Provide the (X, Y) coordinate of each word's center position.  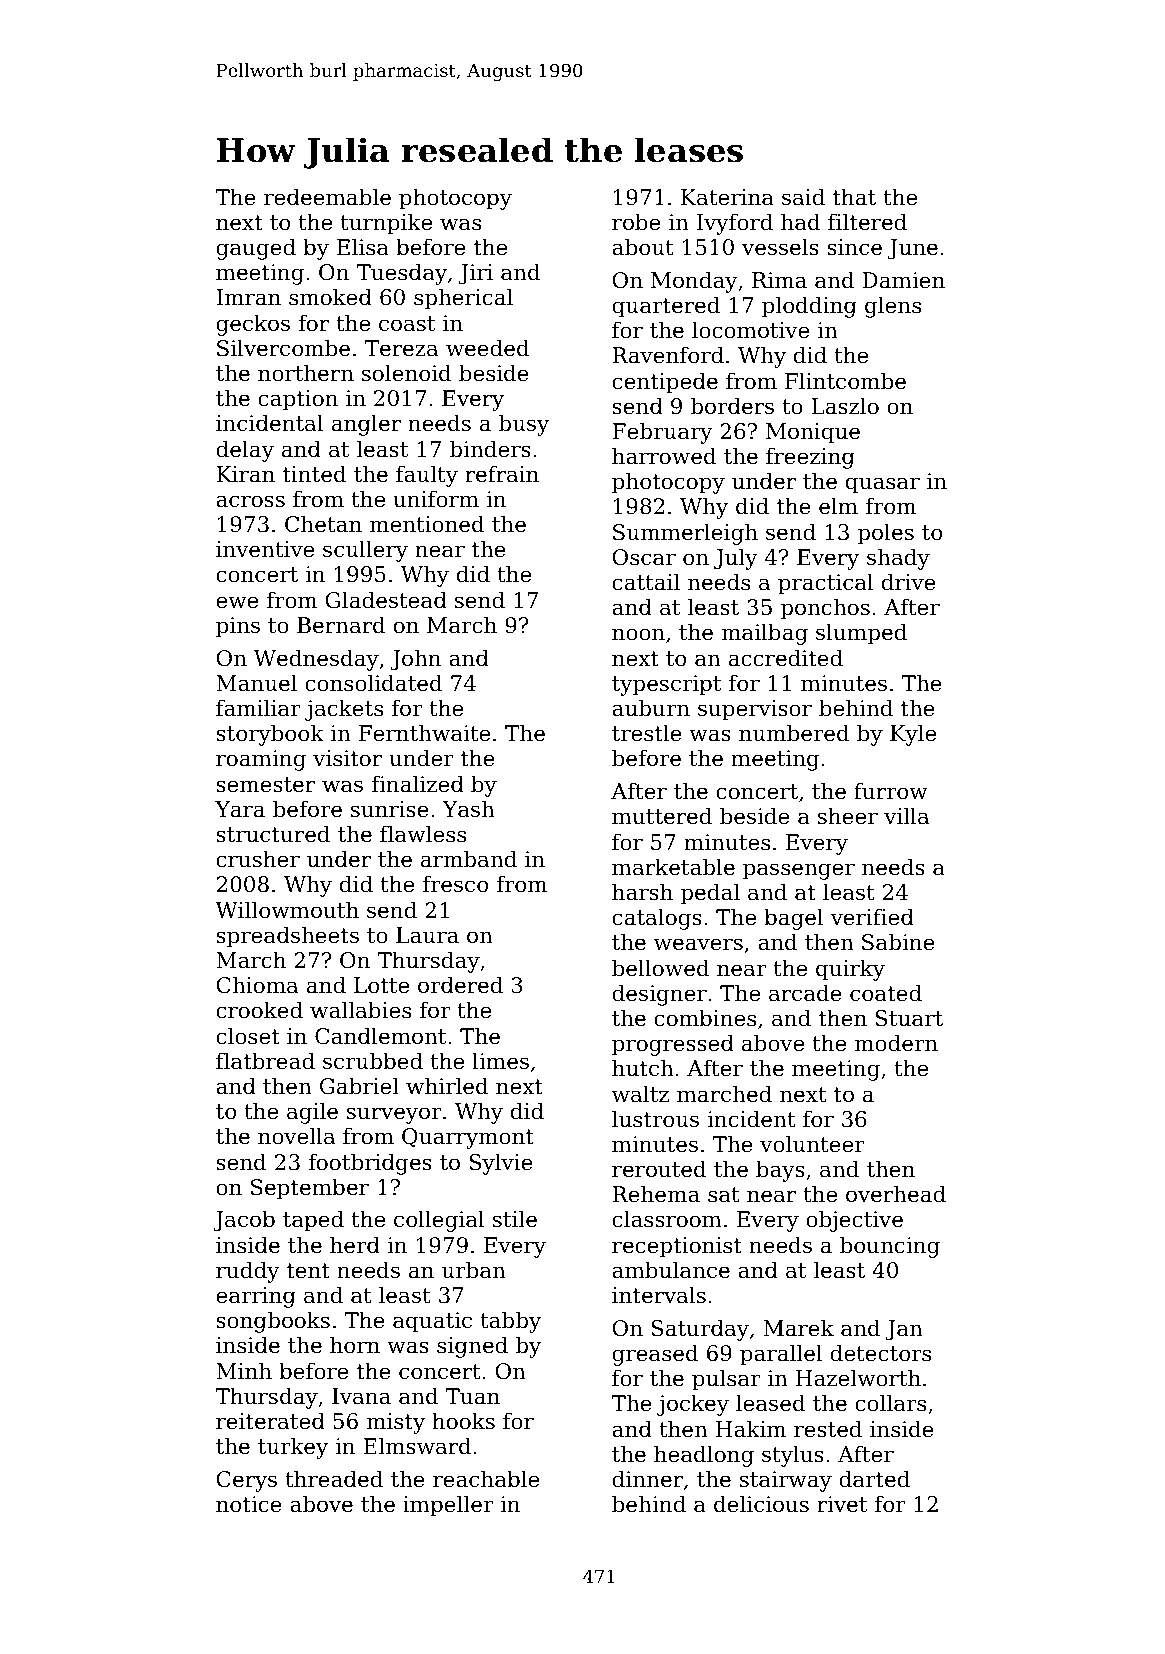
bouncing (890, 1247)
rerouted (659, 1169)
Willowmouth (287, 910)
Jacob (244, 1221)
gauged (256, 249)
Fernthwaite (424, 733)
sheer (848, 816)
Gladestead (386, 600)
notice (249, 1504)
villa (906, 816)
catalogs (657, 919)
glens (893, 307)
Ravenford (668, 355)
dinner (647, 1479)
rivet (842, 1504)
